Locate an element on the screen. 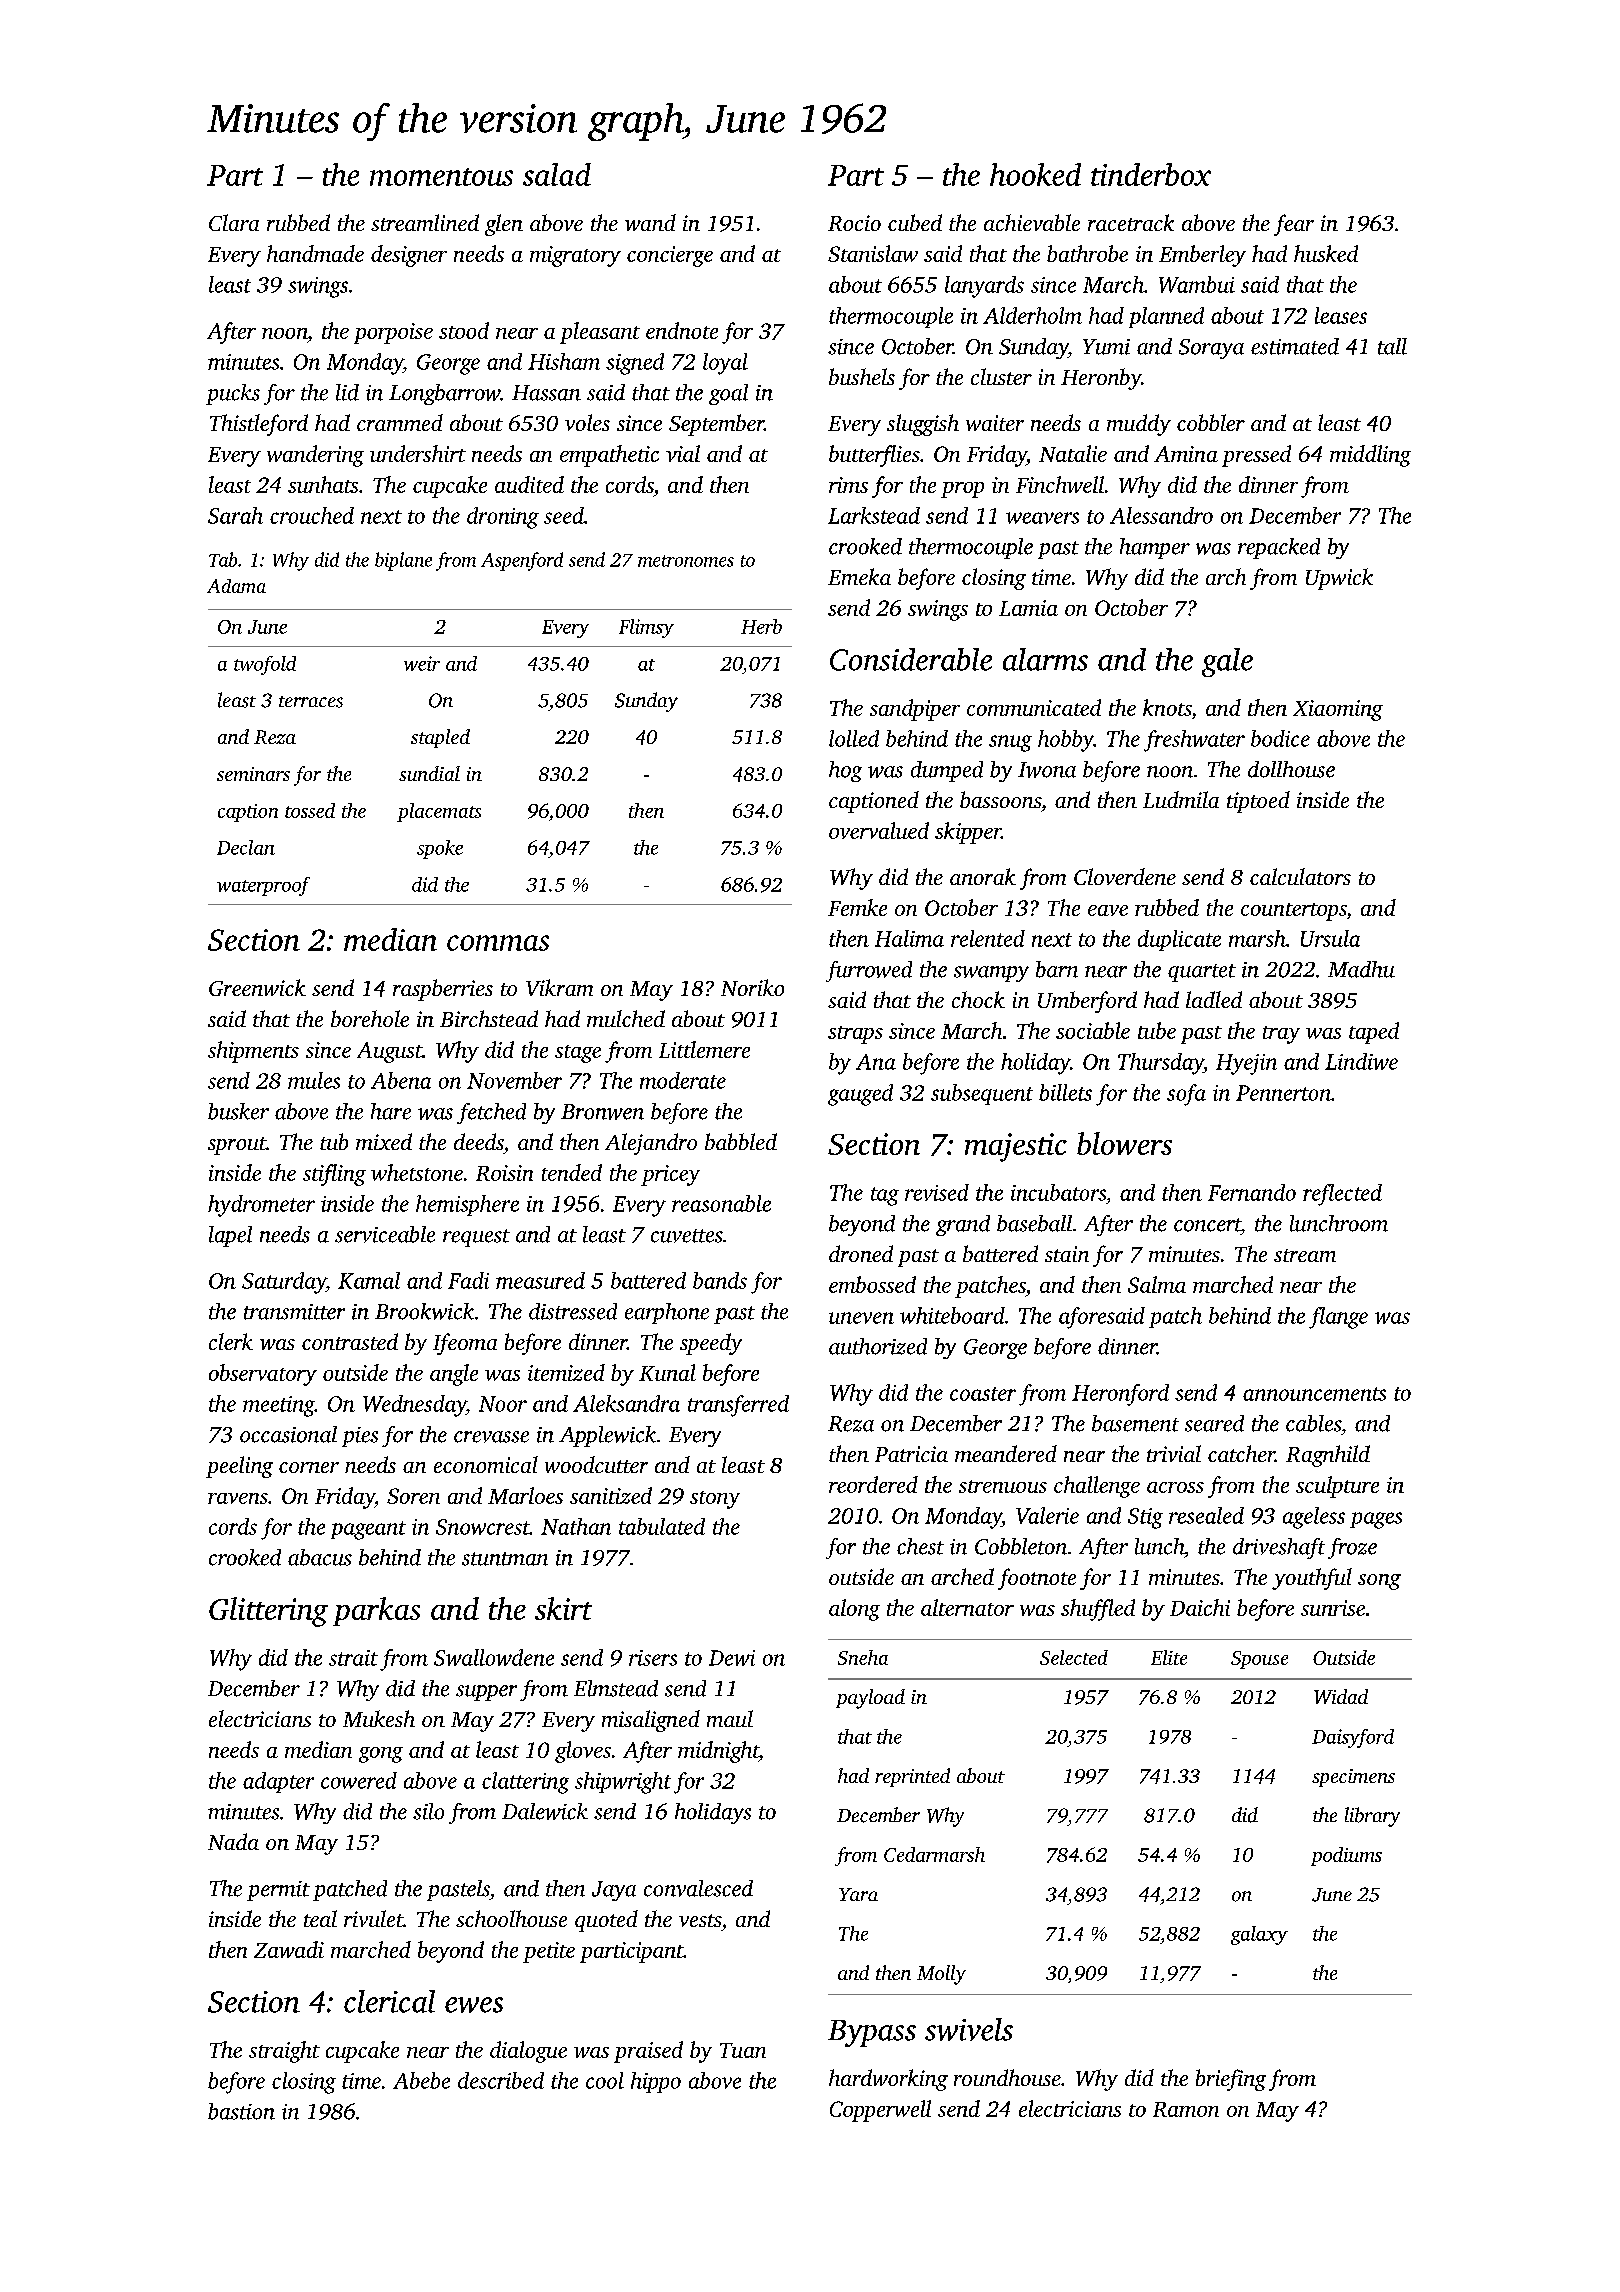 Image resolution: width=1620 pixels, height=2292 pixels. waterproof is located at coordinates (263, 886).
